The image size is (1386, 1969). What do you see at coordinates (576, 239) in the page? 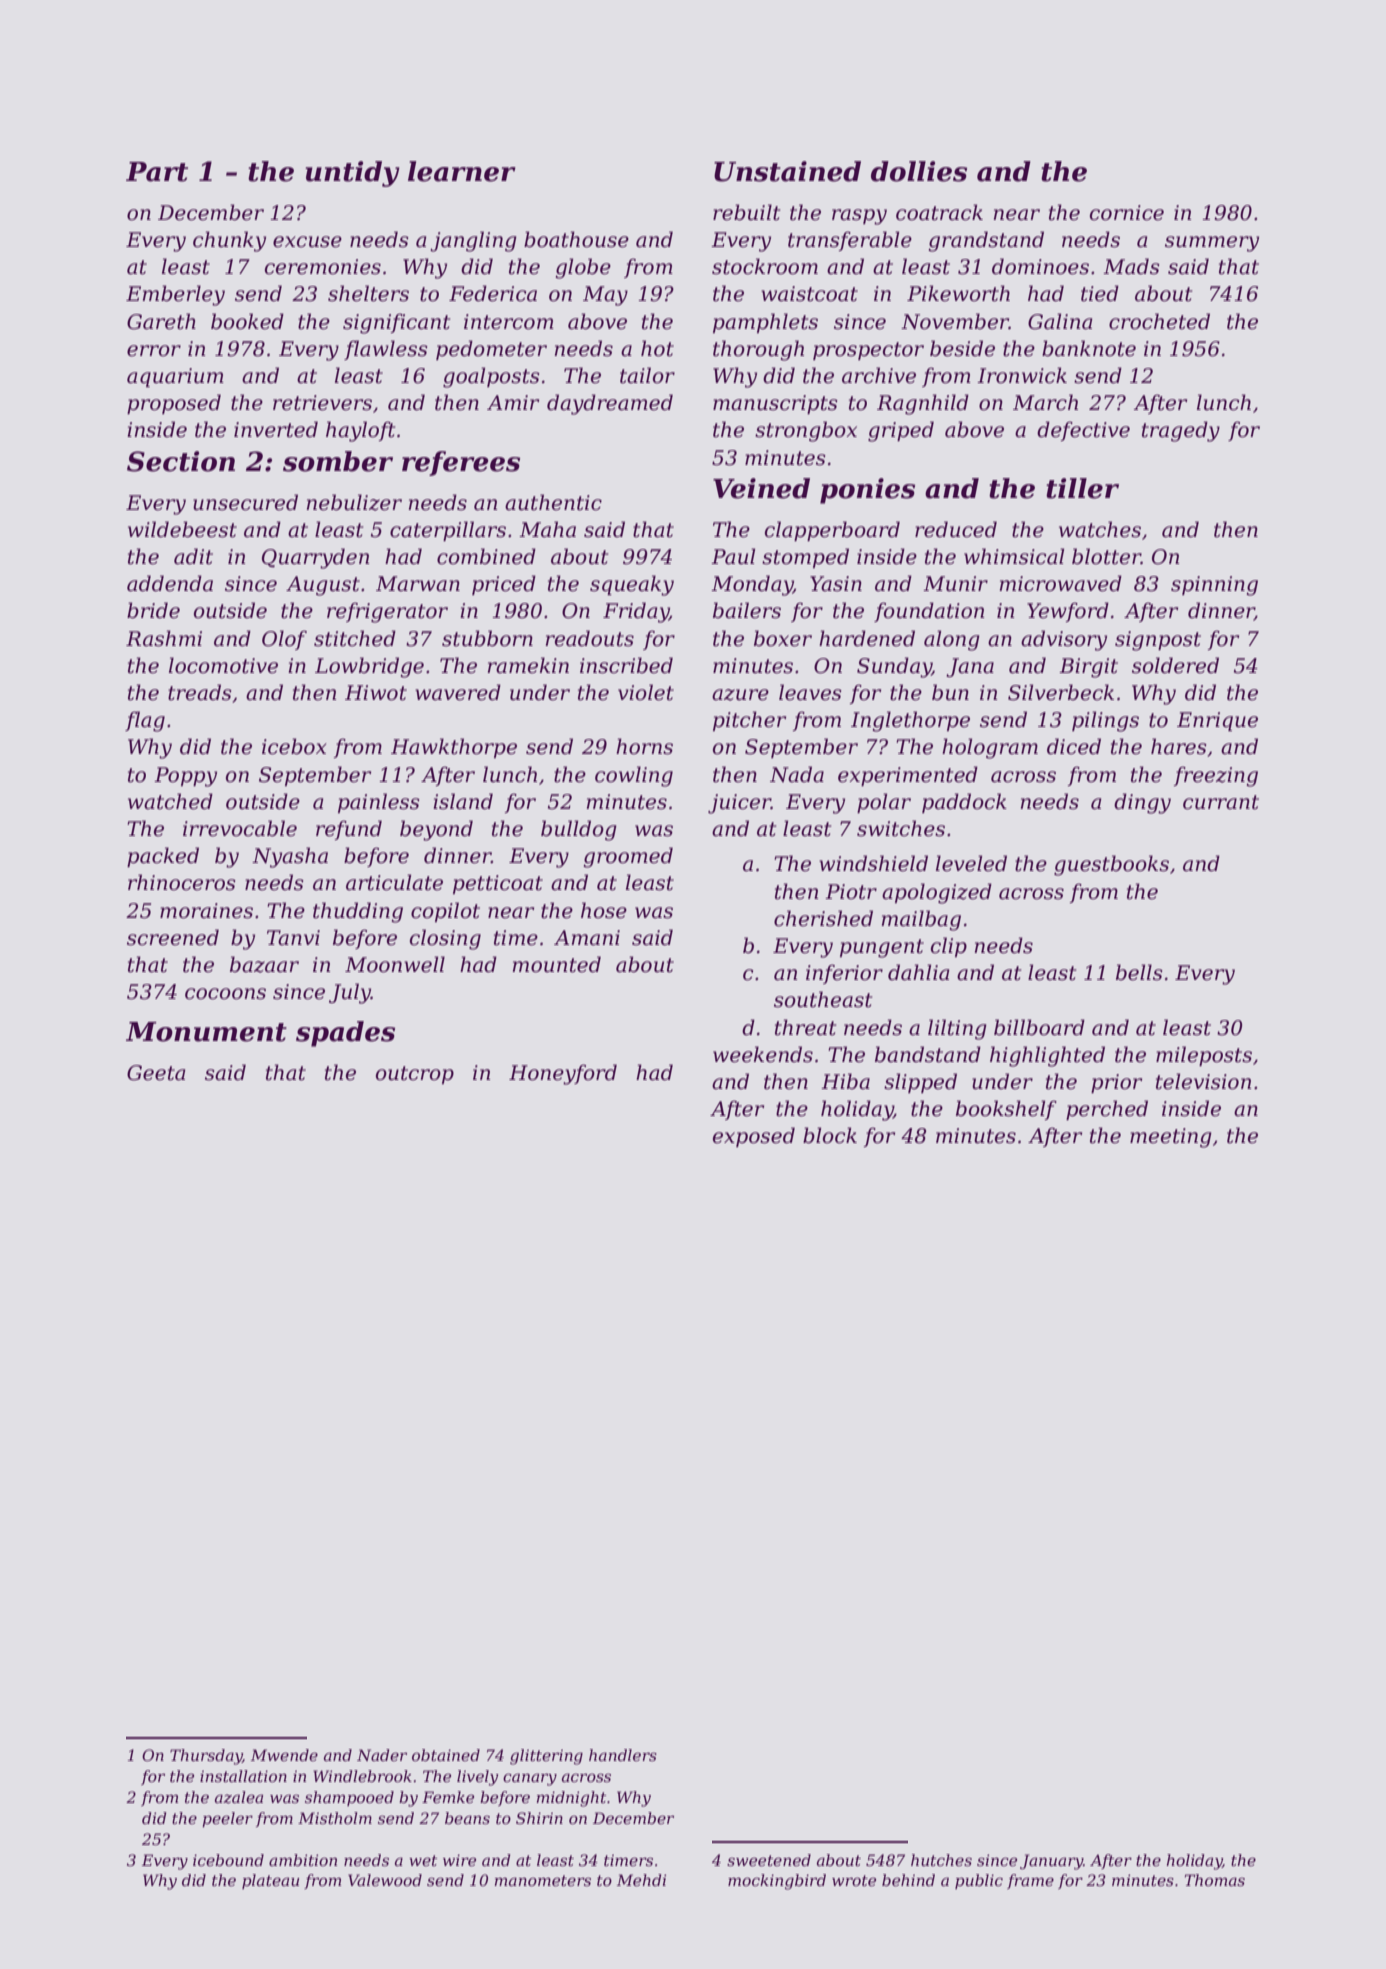
I see `boathouse` at bounding box center [576, 239].
